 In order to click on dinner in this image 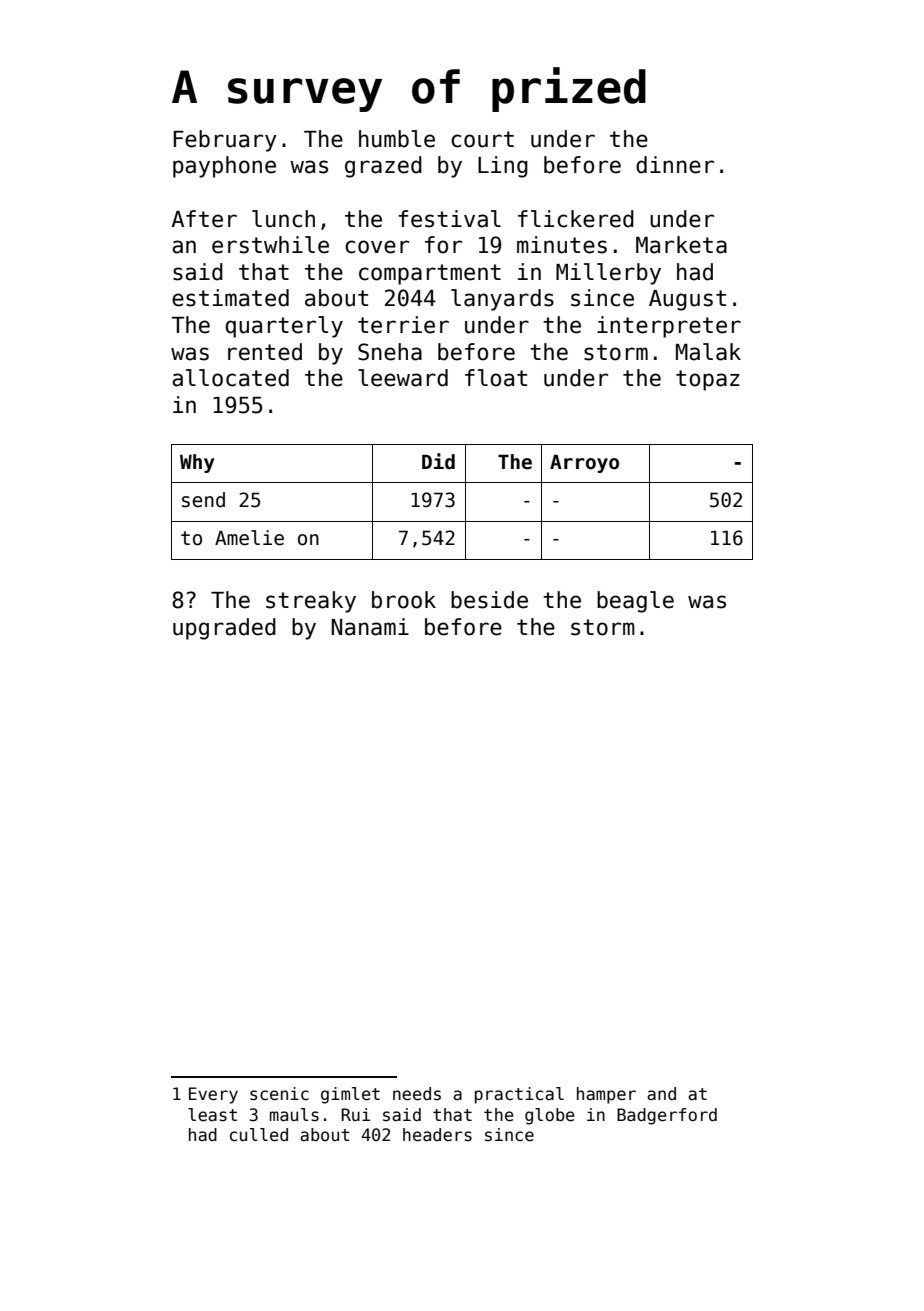, I will do `click(675, 165)`.
